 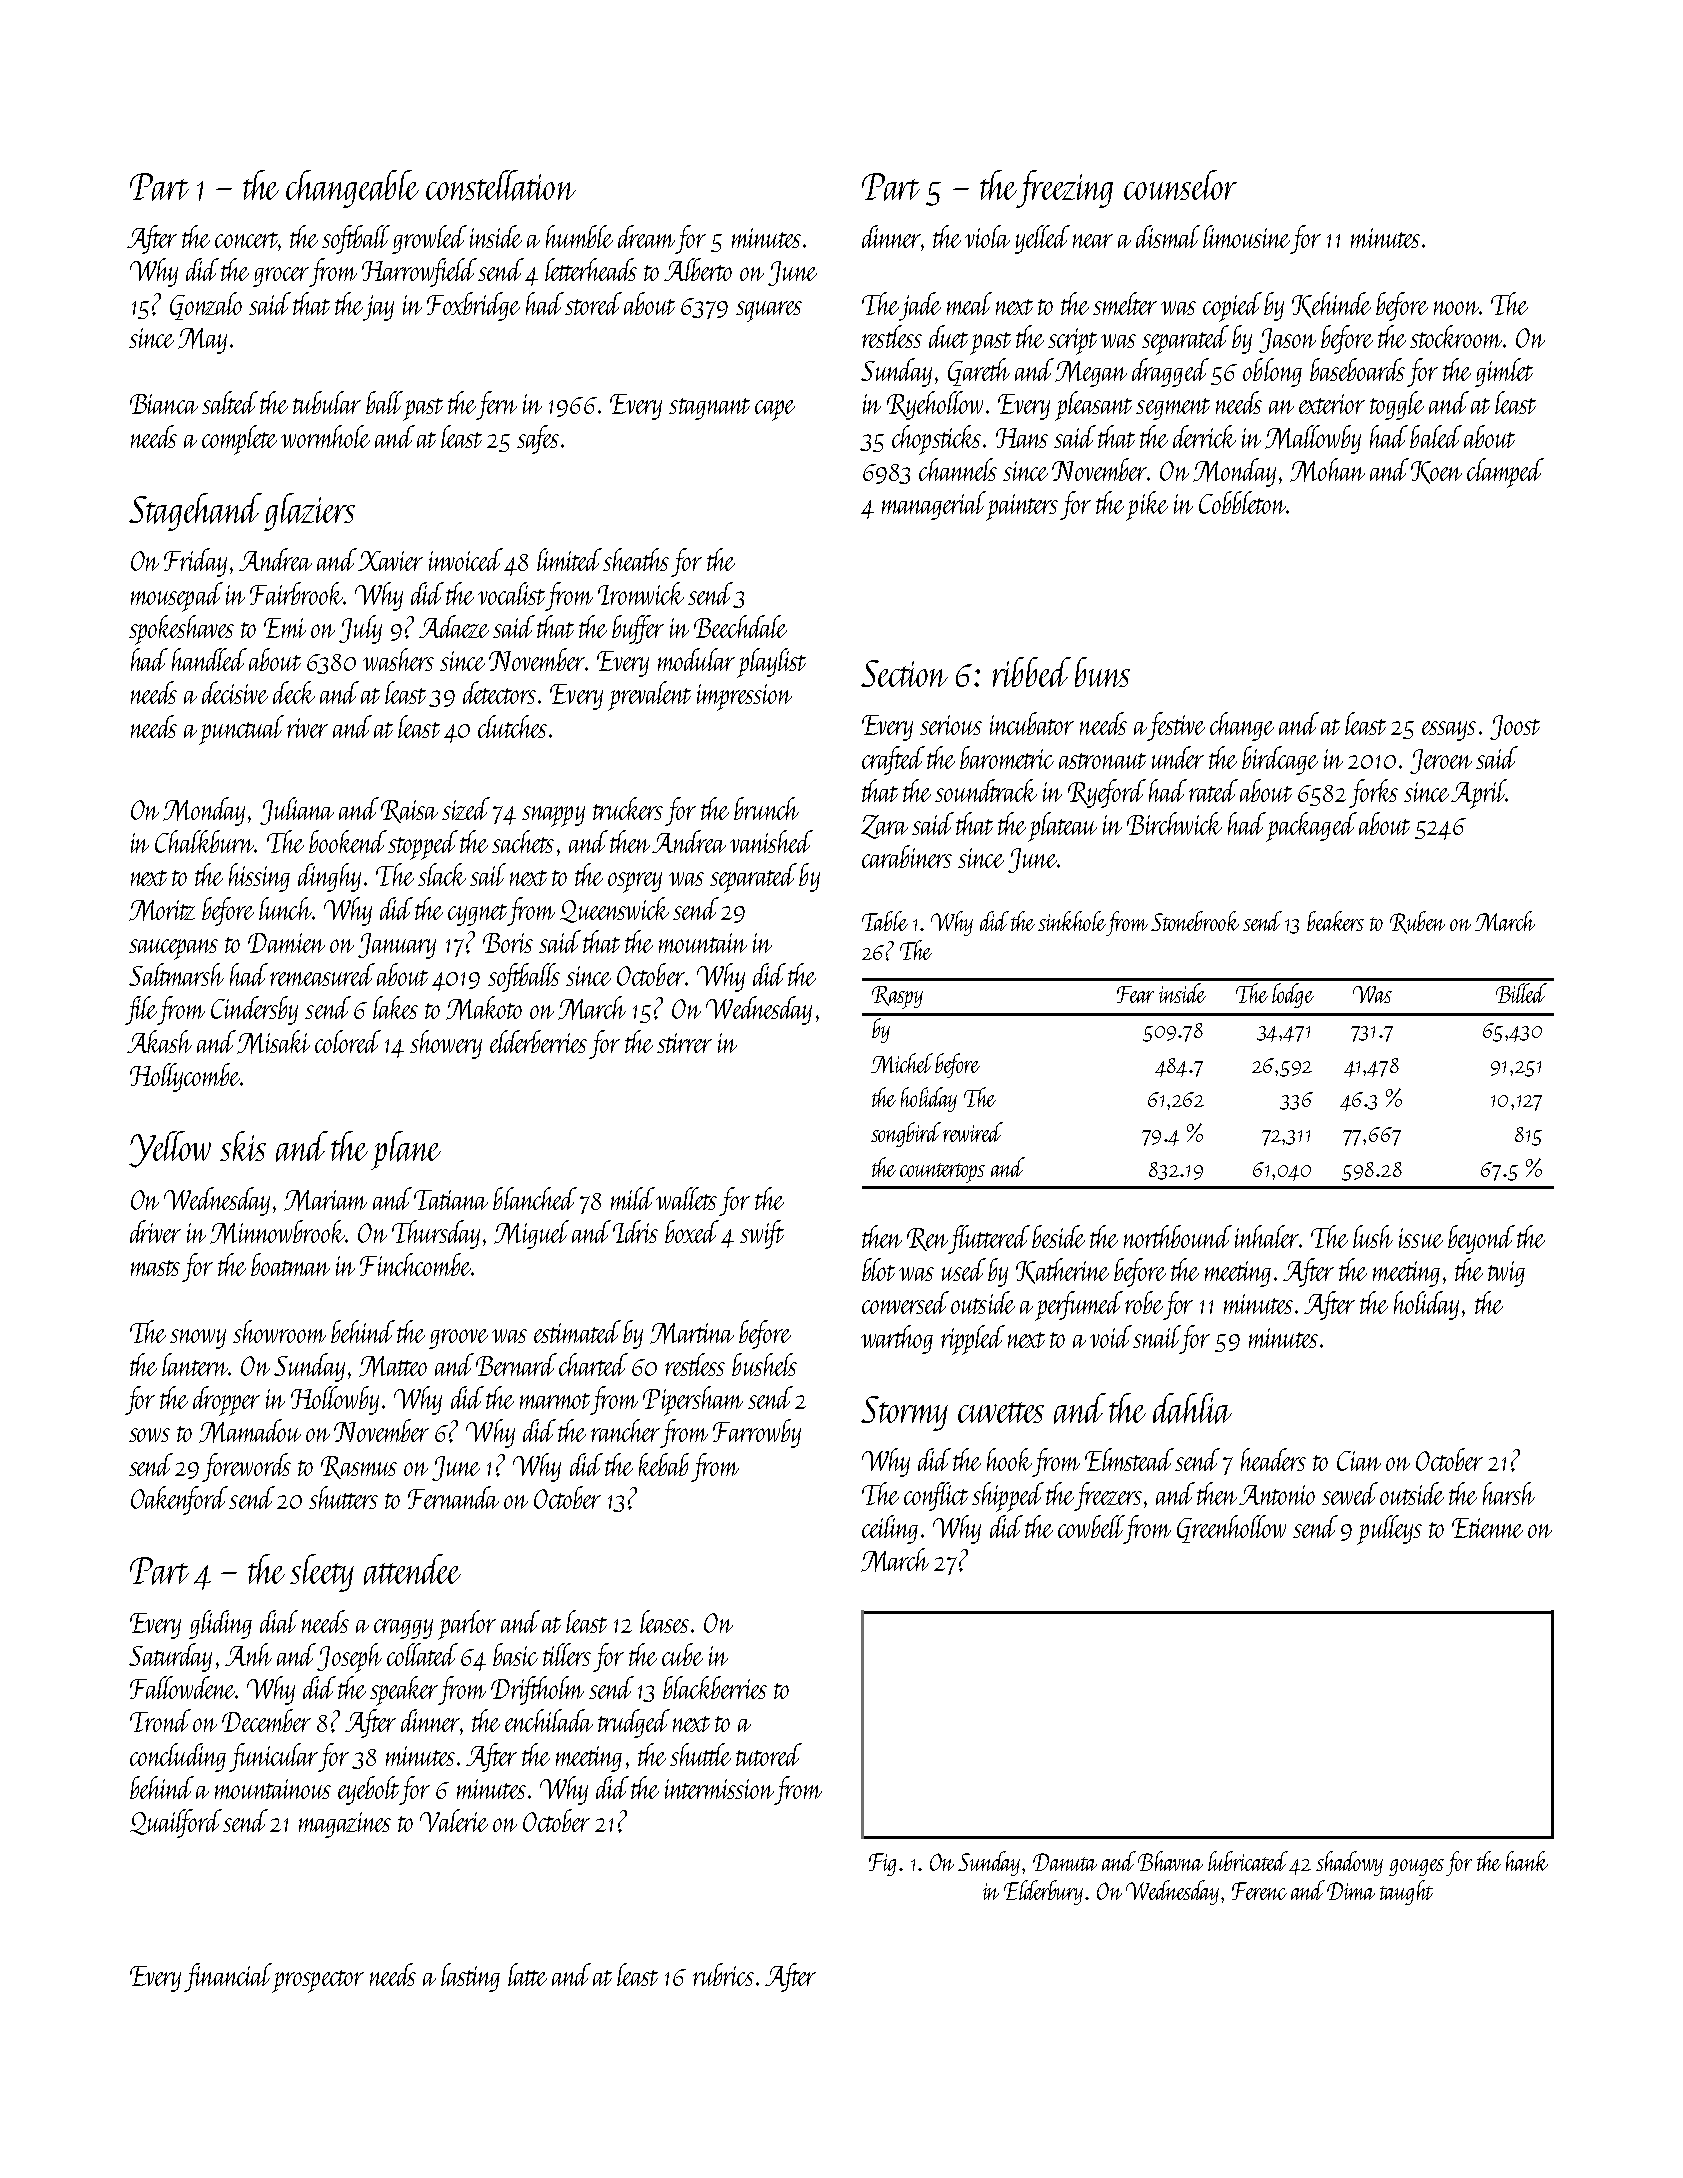 What do you see at coordinates (757, 1433) in the page?
I see `Farrowby` at bounding box center [757, 1433].
